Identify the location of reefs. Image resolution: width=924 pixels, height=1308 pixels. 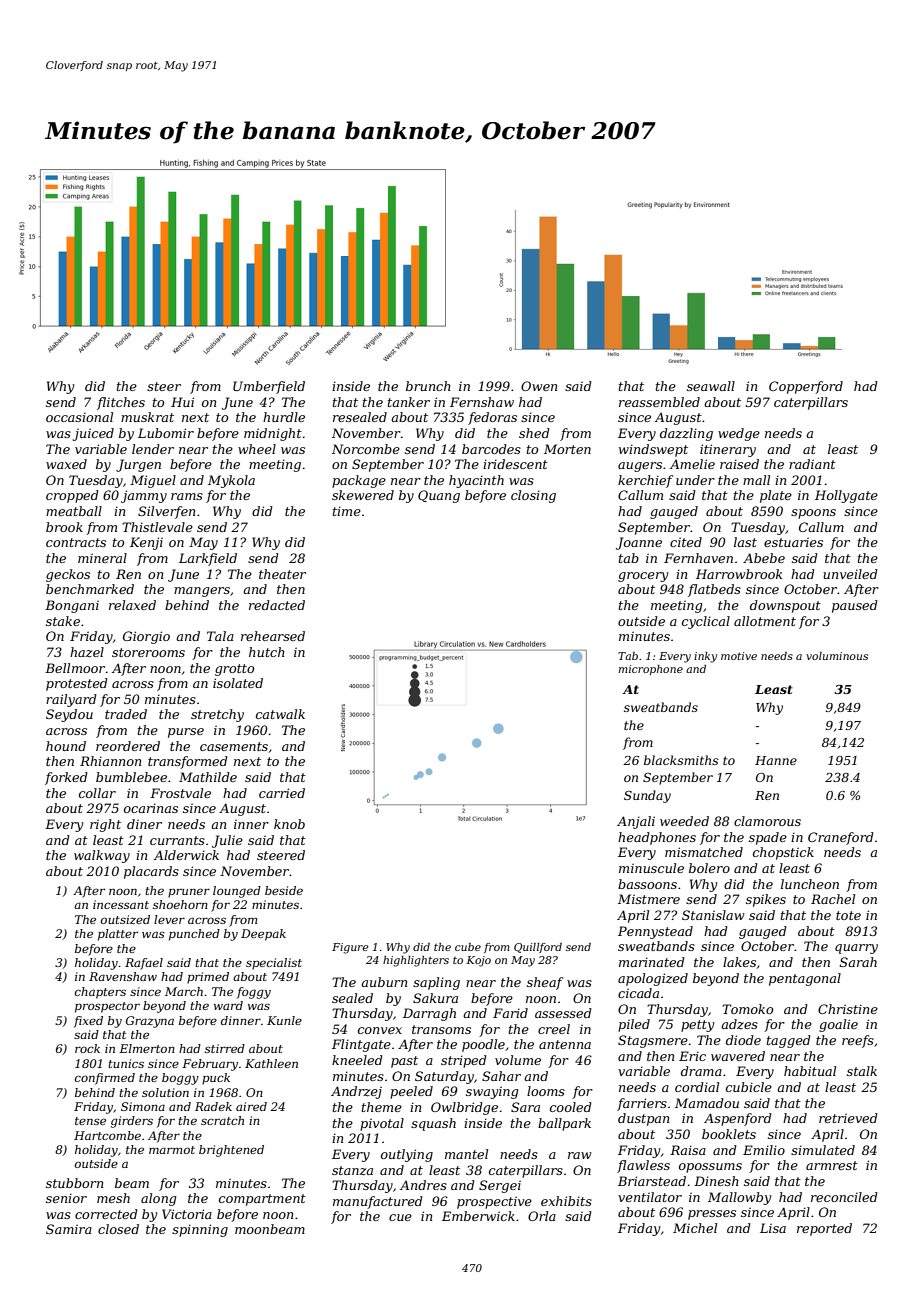
(858, 1041).
